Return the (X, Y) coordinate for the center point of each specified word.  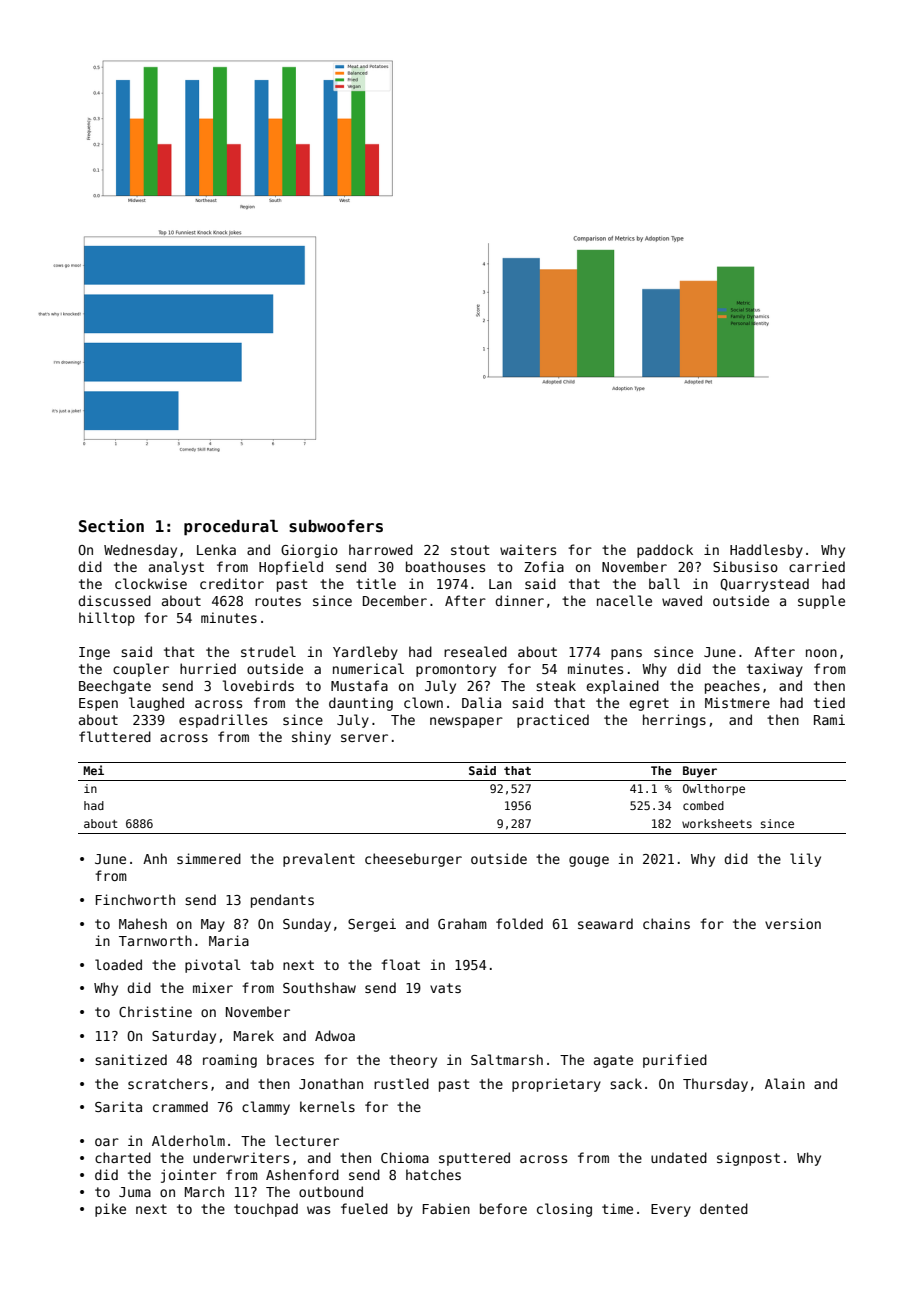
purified (675, 1061)
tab (262, 964)
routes (278, 601)
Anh (155, 858)
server (364, 738)
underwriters (241, 1157)
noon (821, 653)
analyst (176, 568)
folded (519, 923)
